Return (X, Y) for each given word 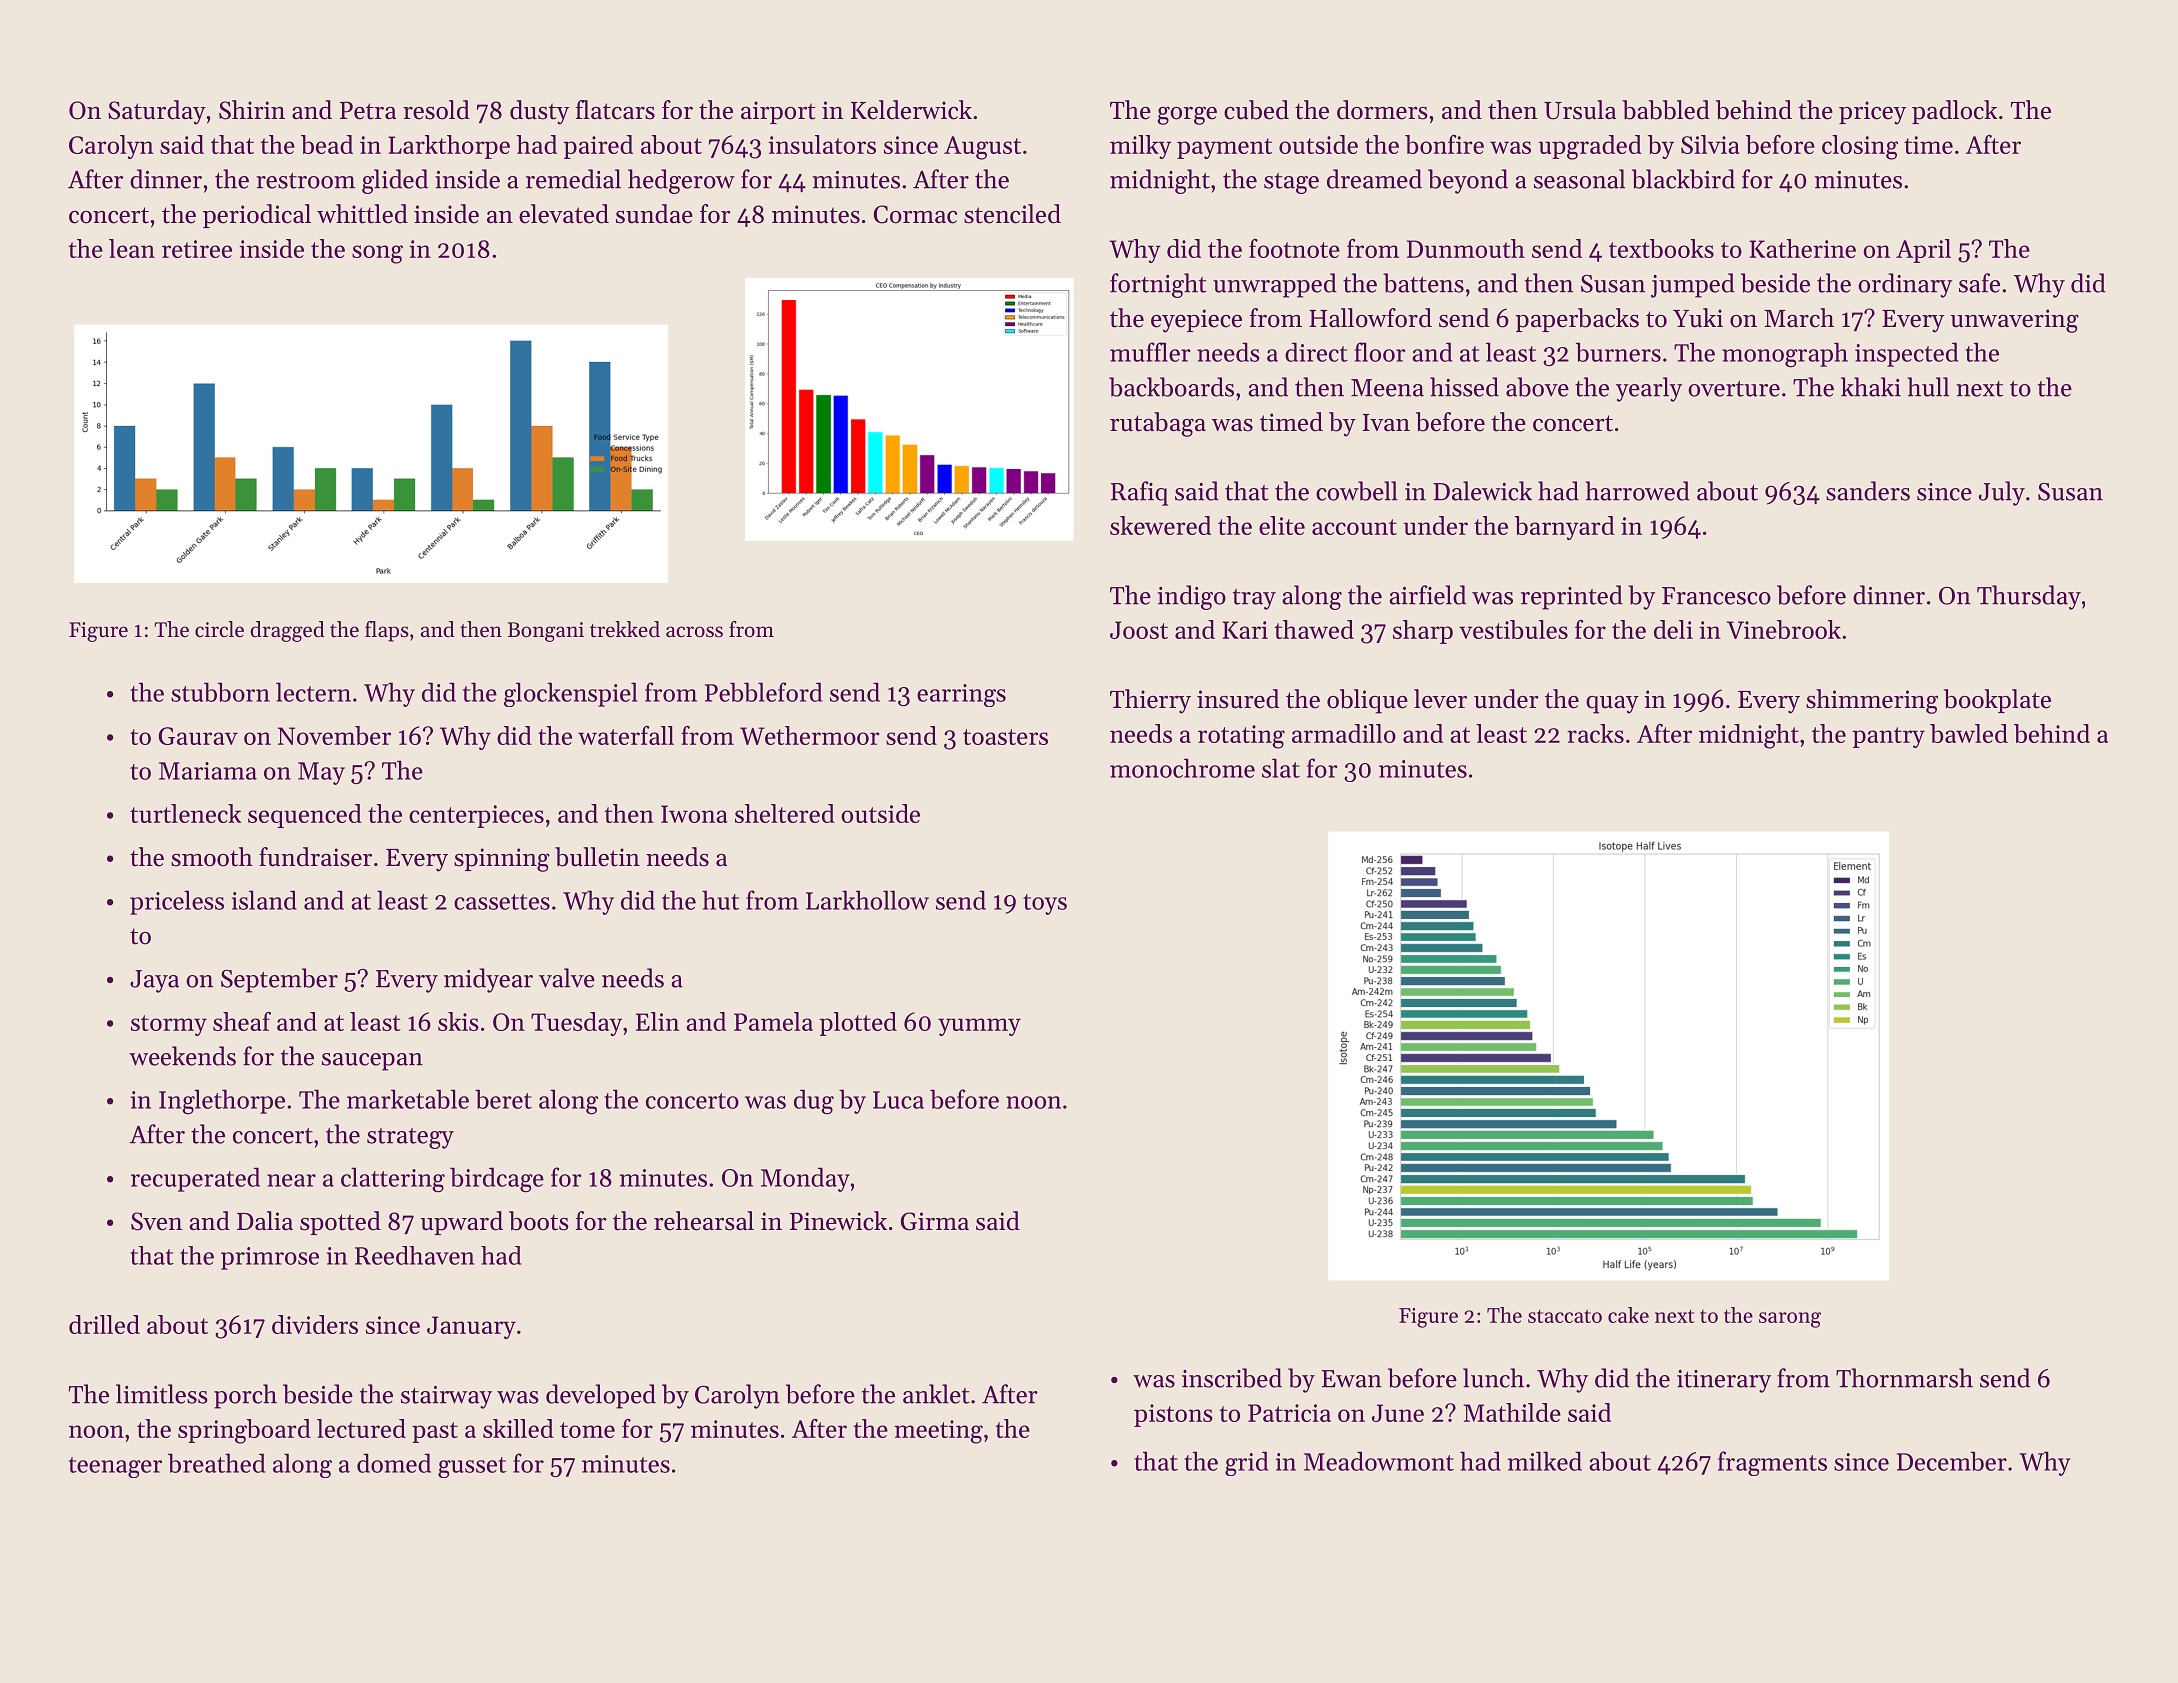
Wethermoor (810, 735)
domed (394, 1463)
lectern (313, 692)
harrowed (1637, 491)
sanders (1868, 491)
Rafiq (1139, 493)
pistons (1173, 1415)
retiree (197, 249)
